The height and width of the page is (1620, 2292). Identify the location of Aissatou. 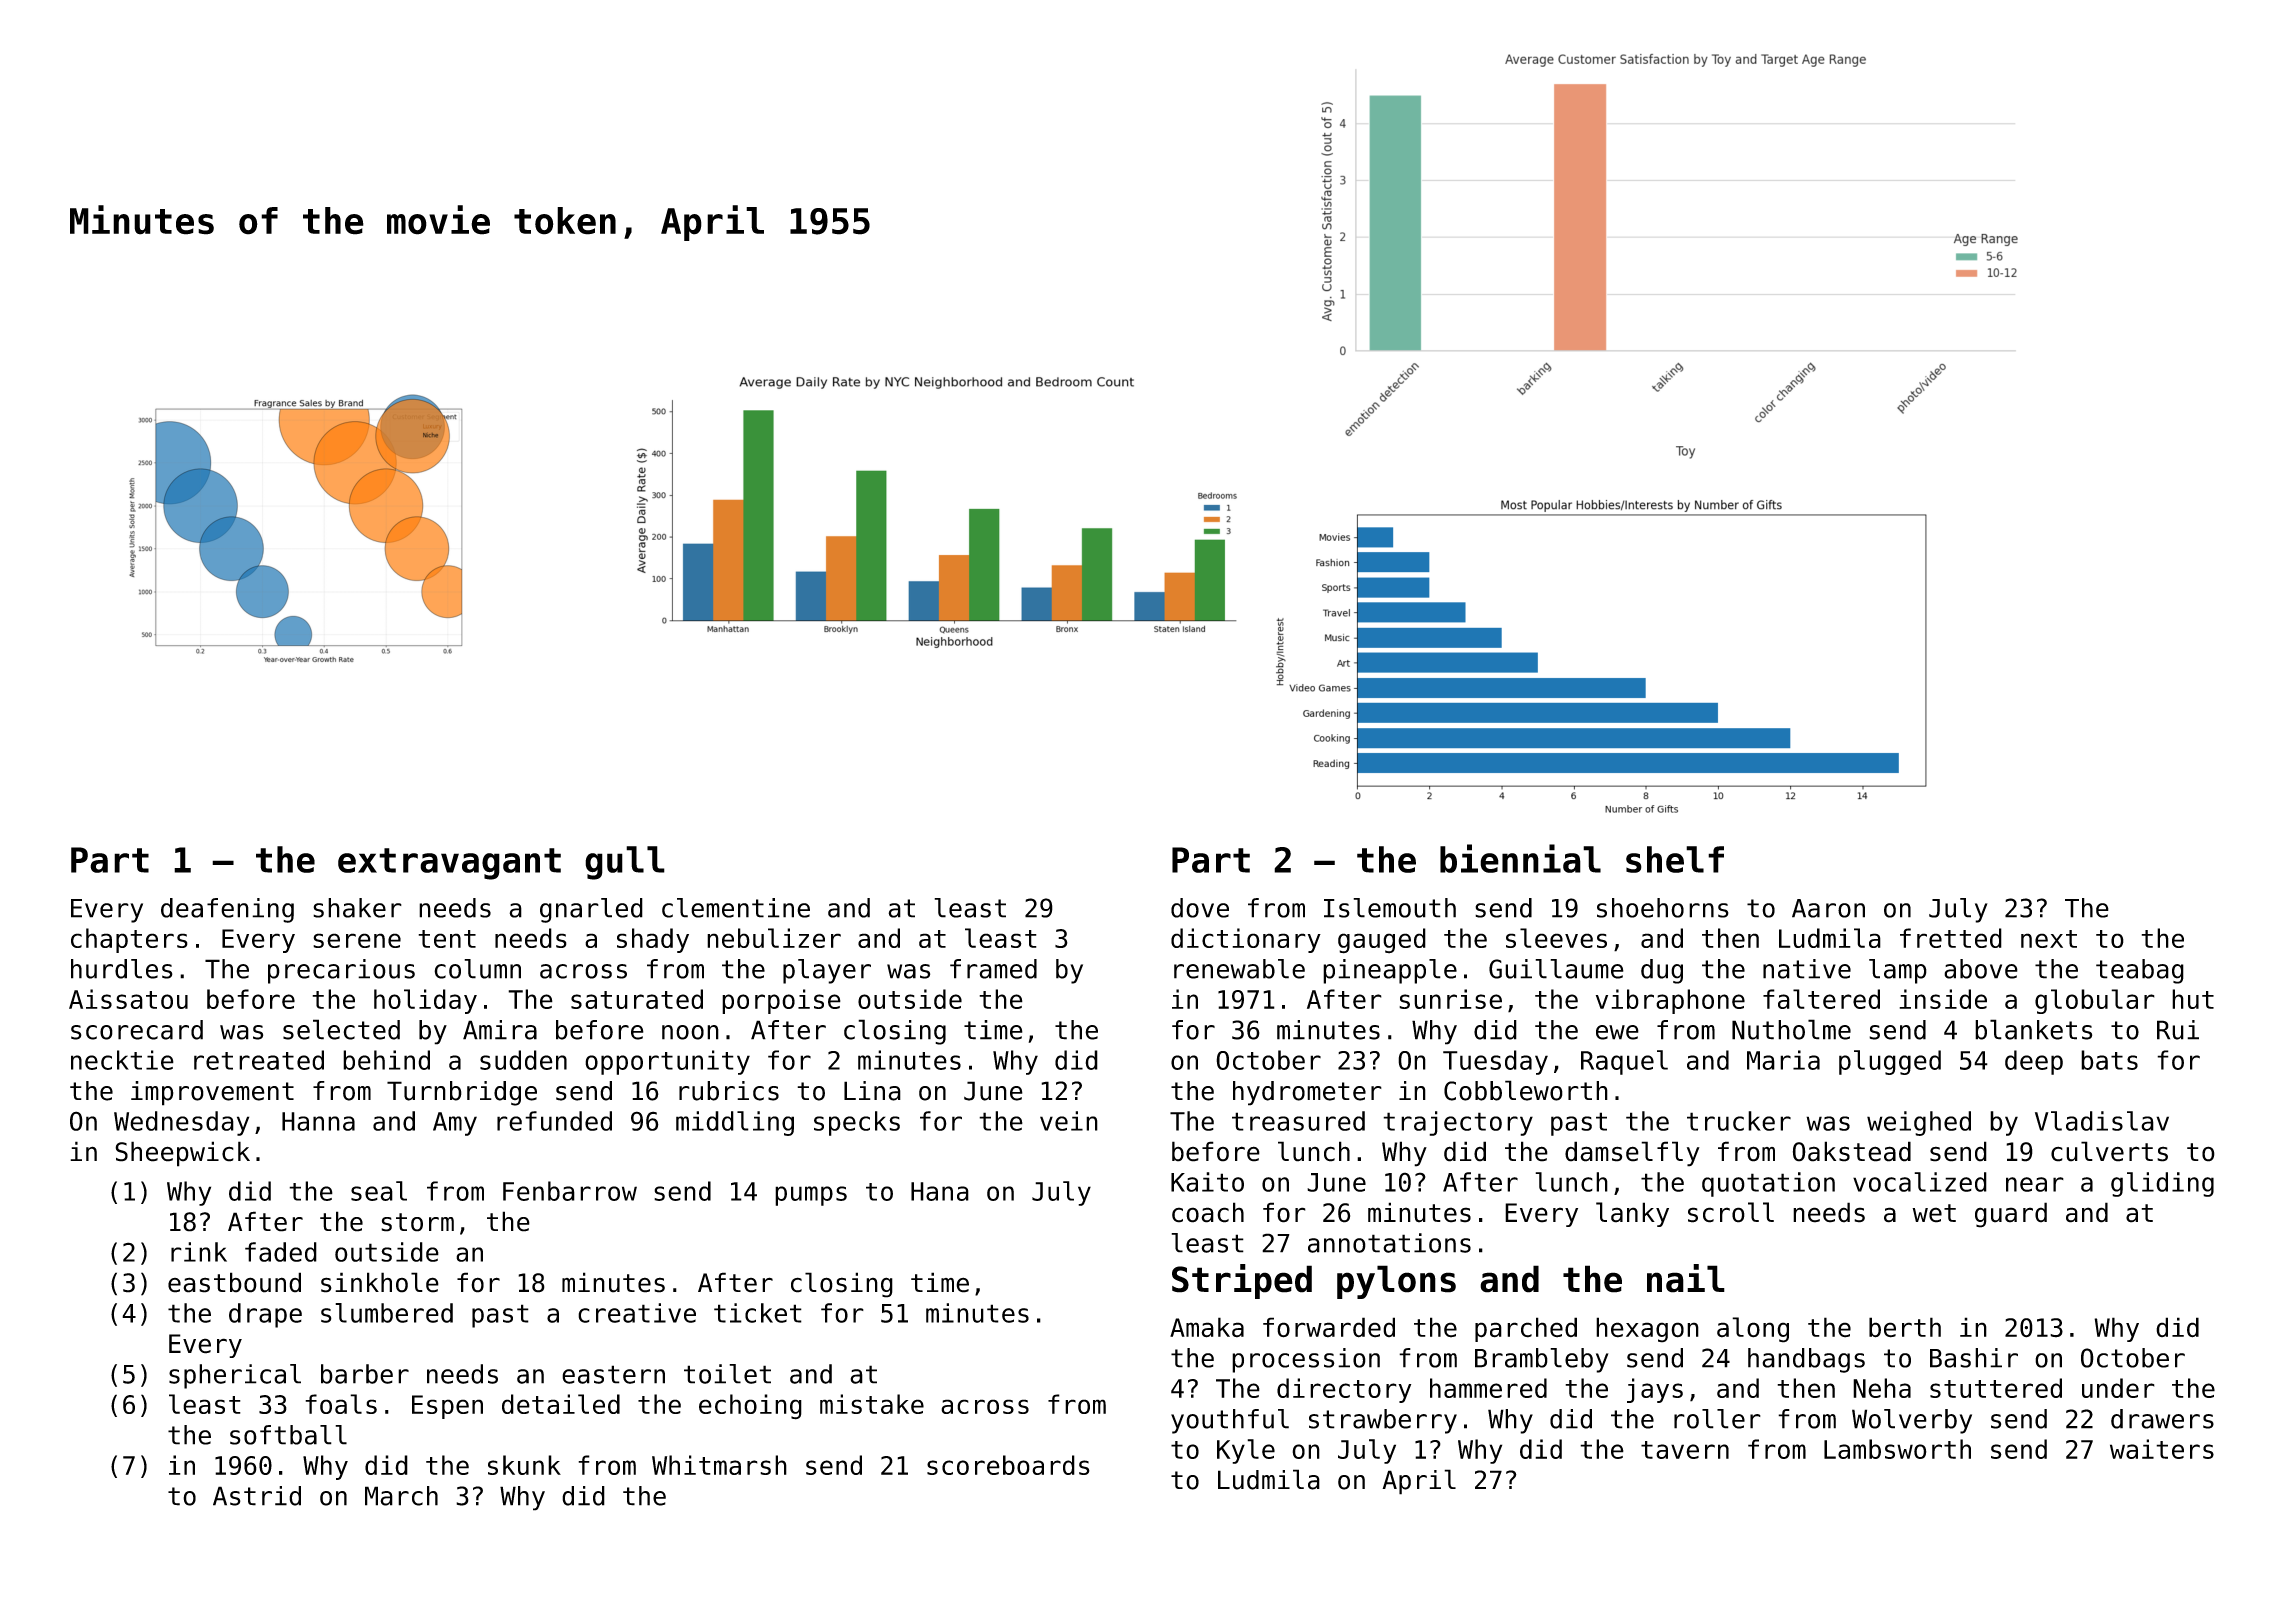
(128, 999).
